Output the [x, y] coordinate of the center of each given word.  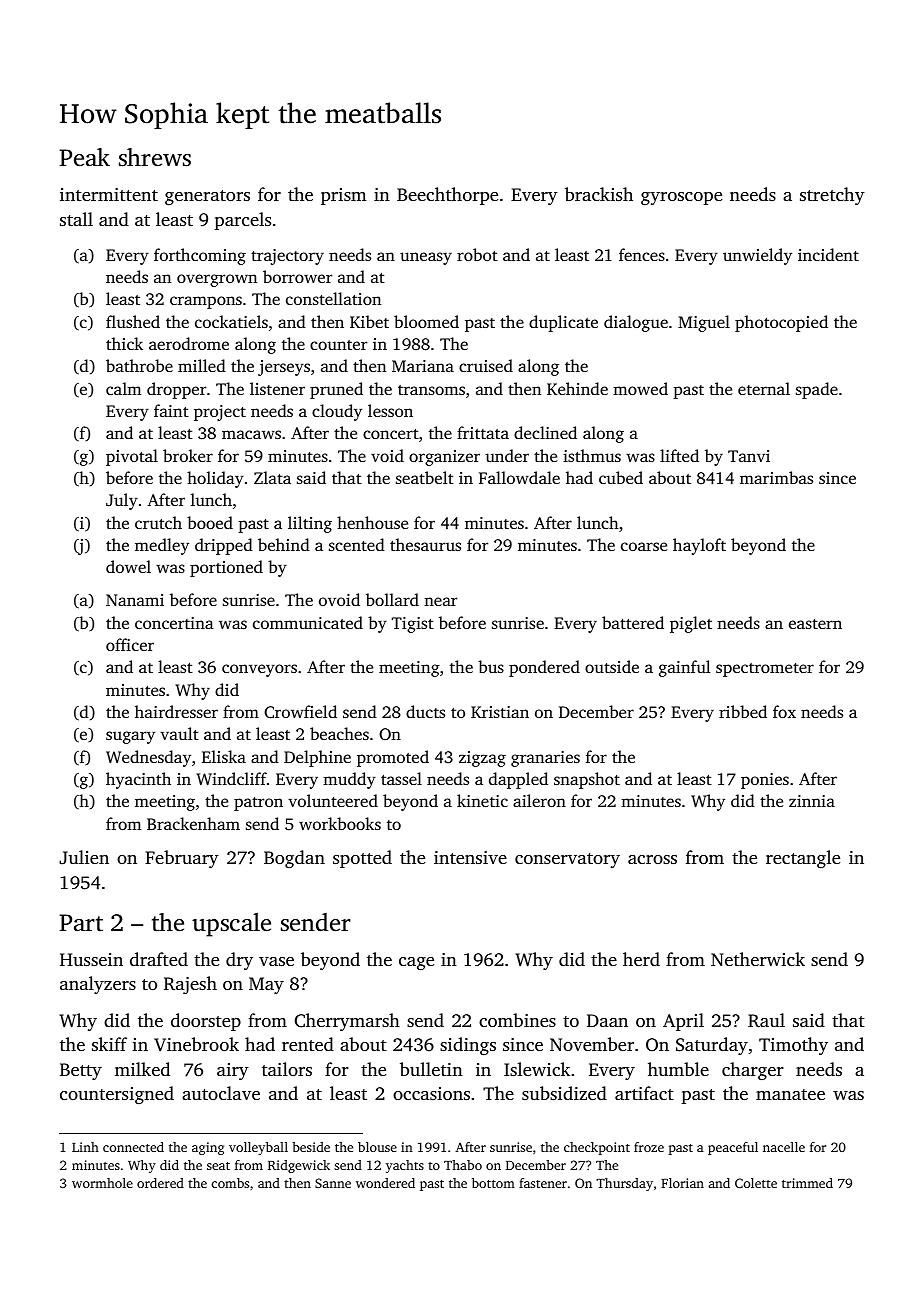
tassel [401, 778]
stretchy [832, 196]
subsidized [564, 1093]
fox [784, 711]
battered [633, 622]
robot [477, 254]
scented [357, 544]
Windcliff [231, 779]
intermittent [109, 194]
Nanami [135, 600]
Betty [81, 1071]
